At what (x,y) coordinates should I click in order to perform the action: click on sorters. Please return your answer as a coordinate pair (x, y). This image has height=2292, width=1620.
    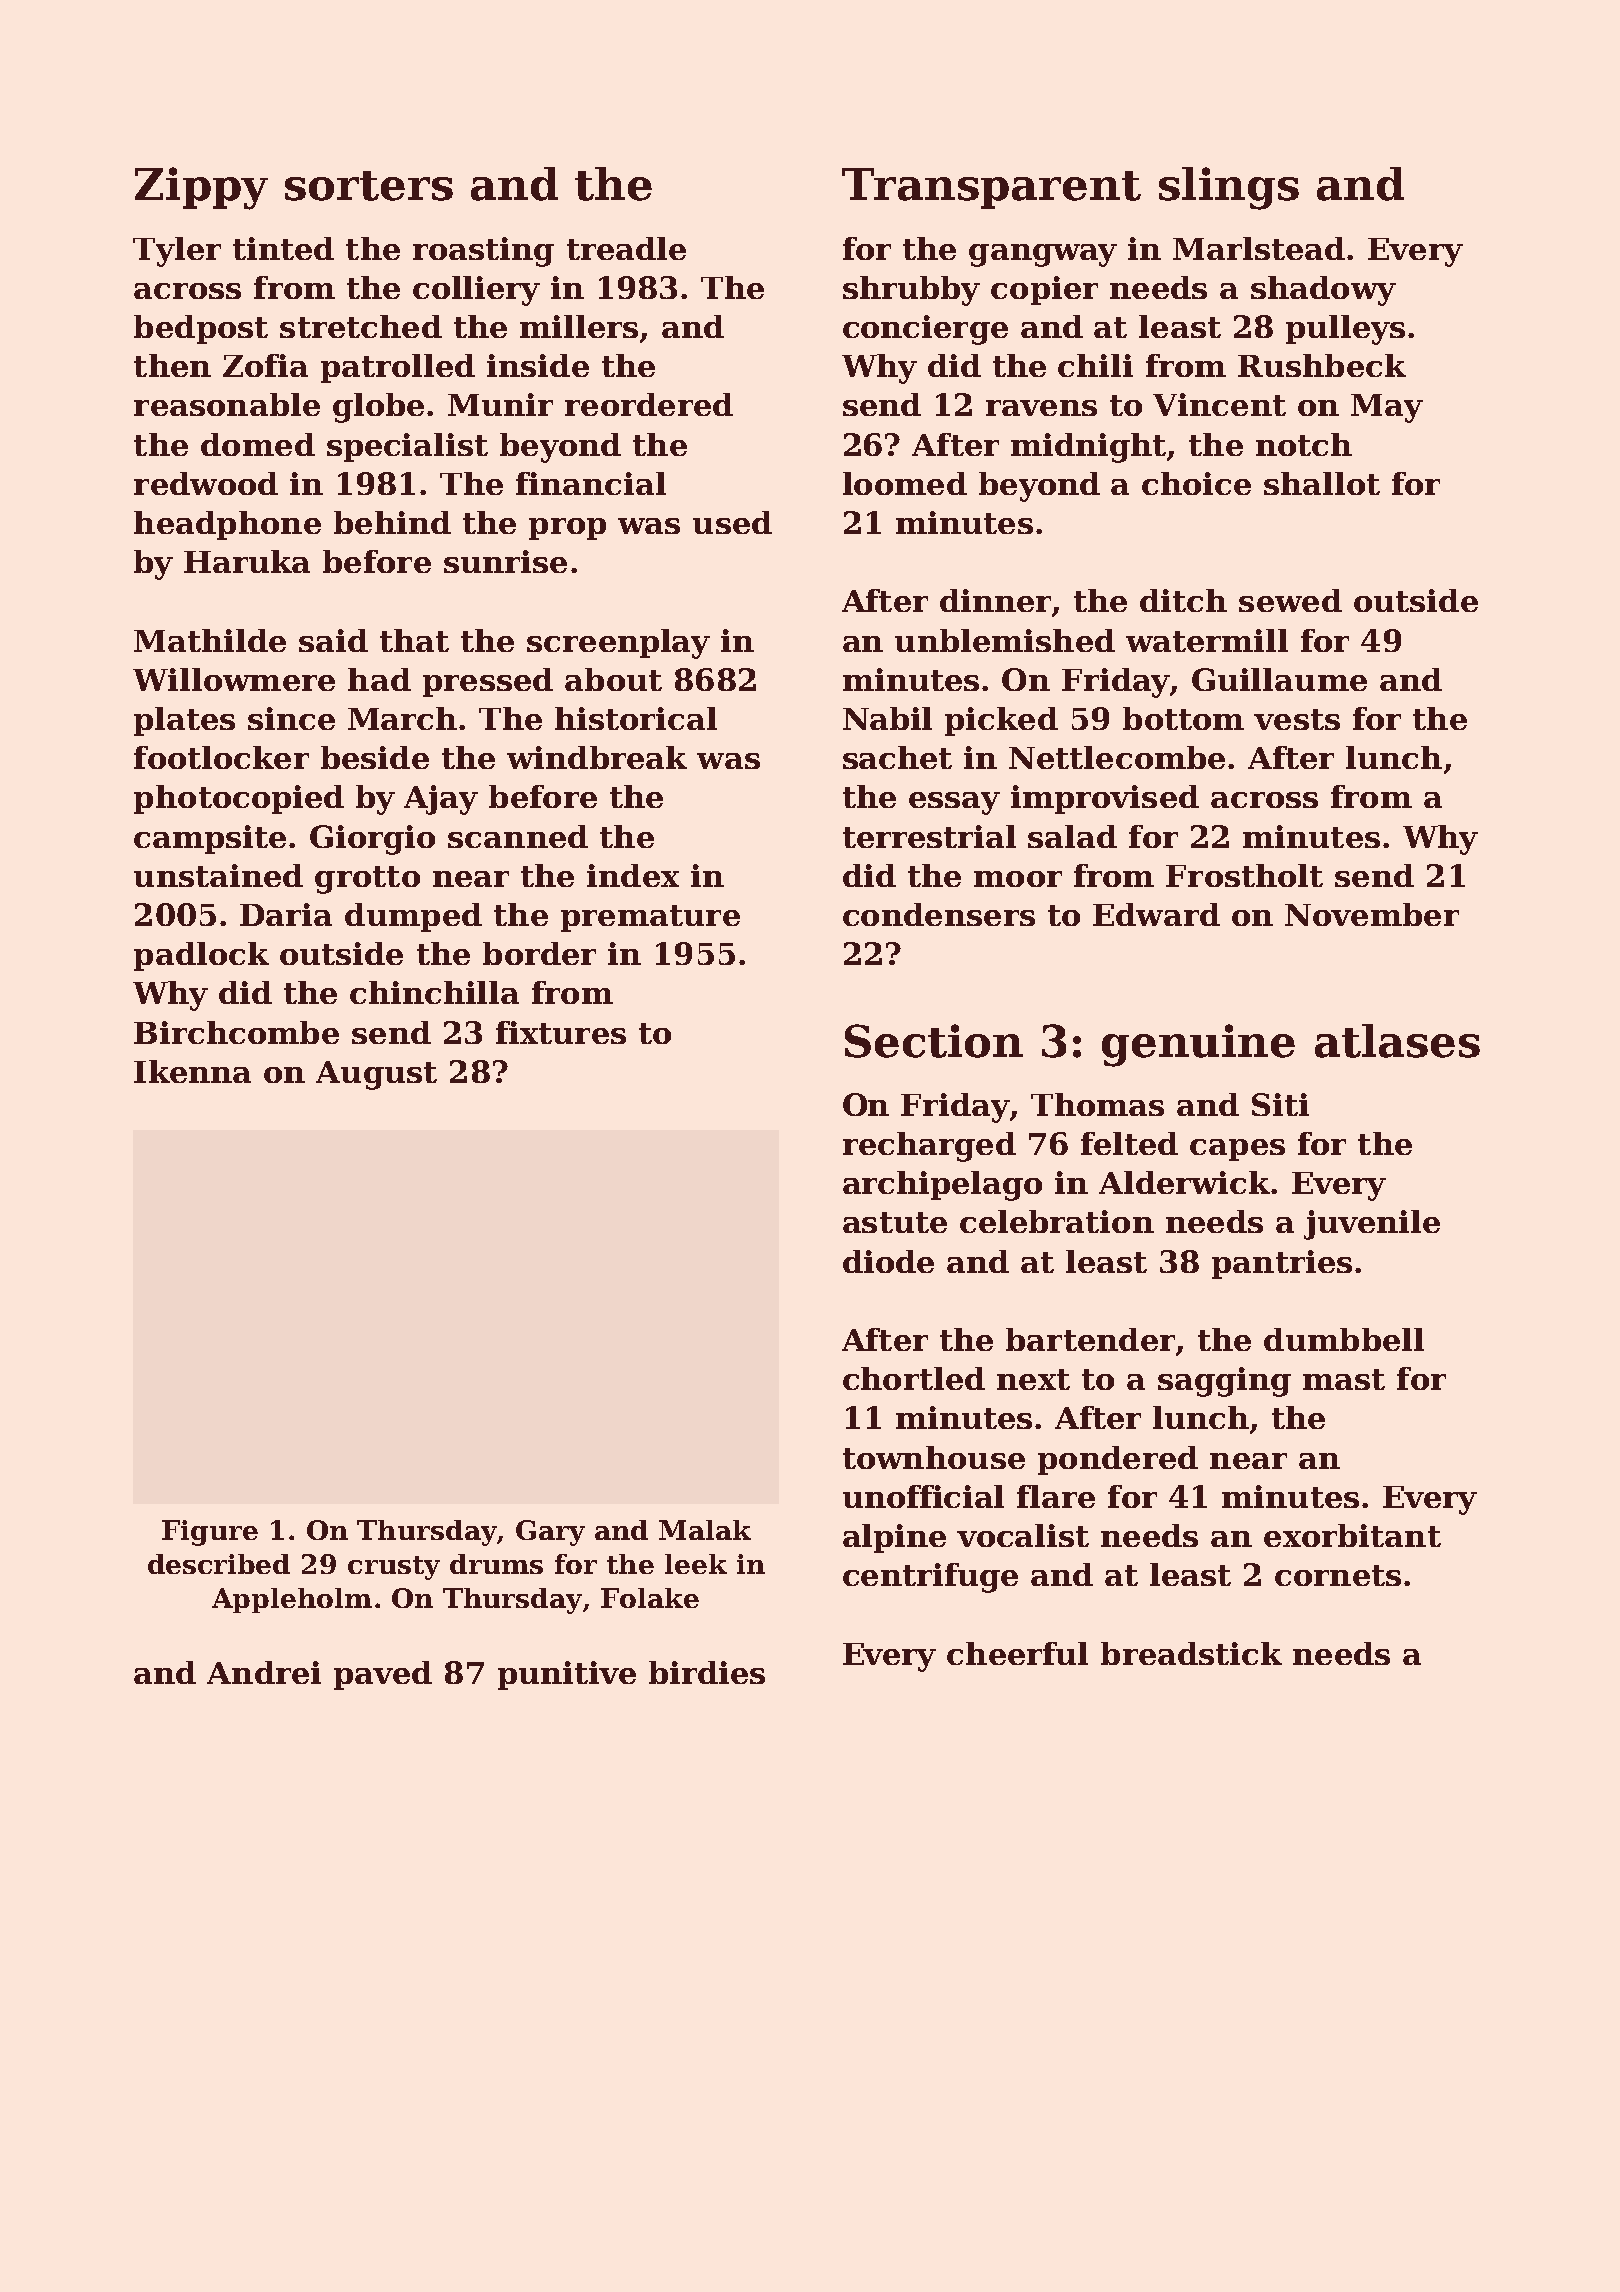
    Looking at the image, I should click on (369, 186).
